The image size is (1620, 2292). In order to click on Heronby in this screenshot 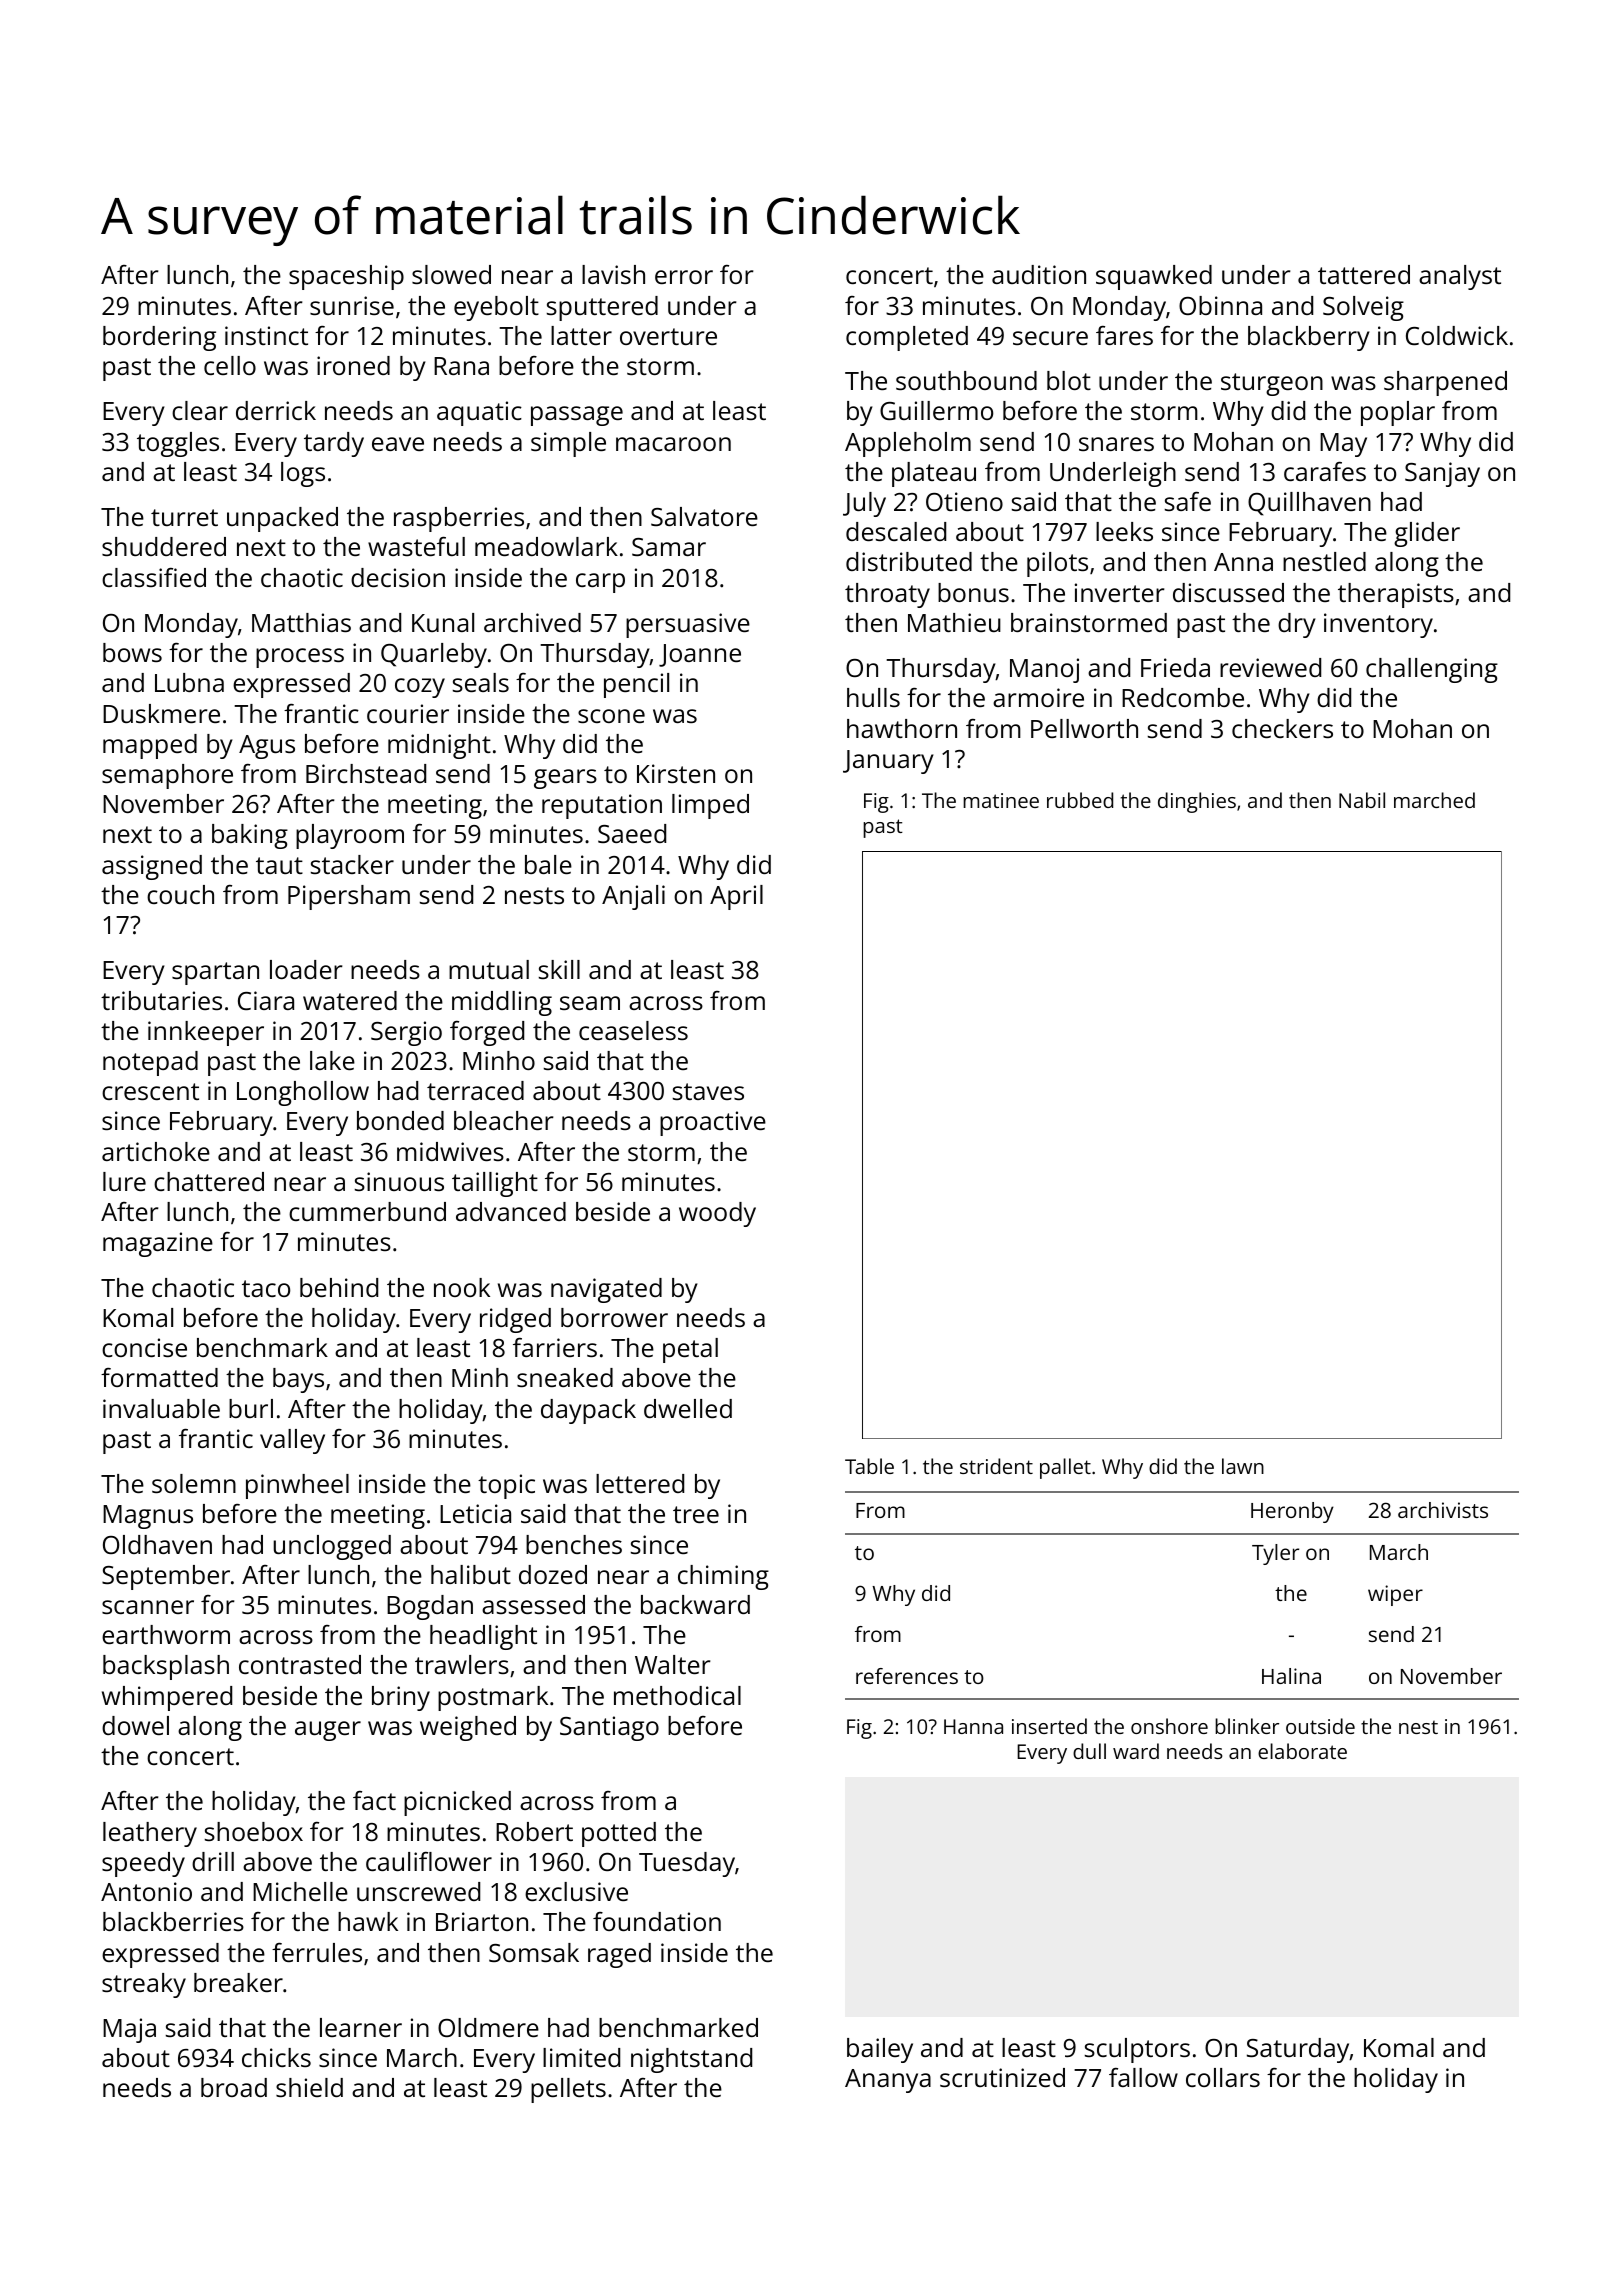, I will do `click(1292, 1512)`.
